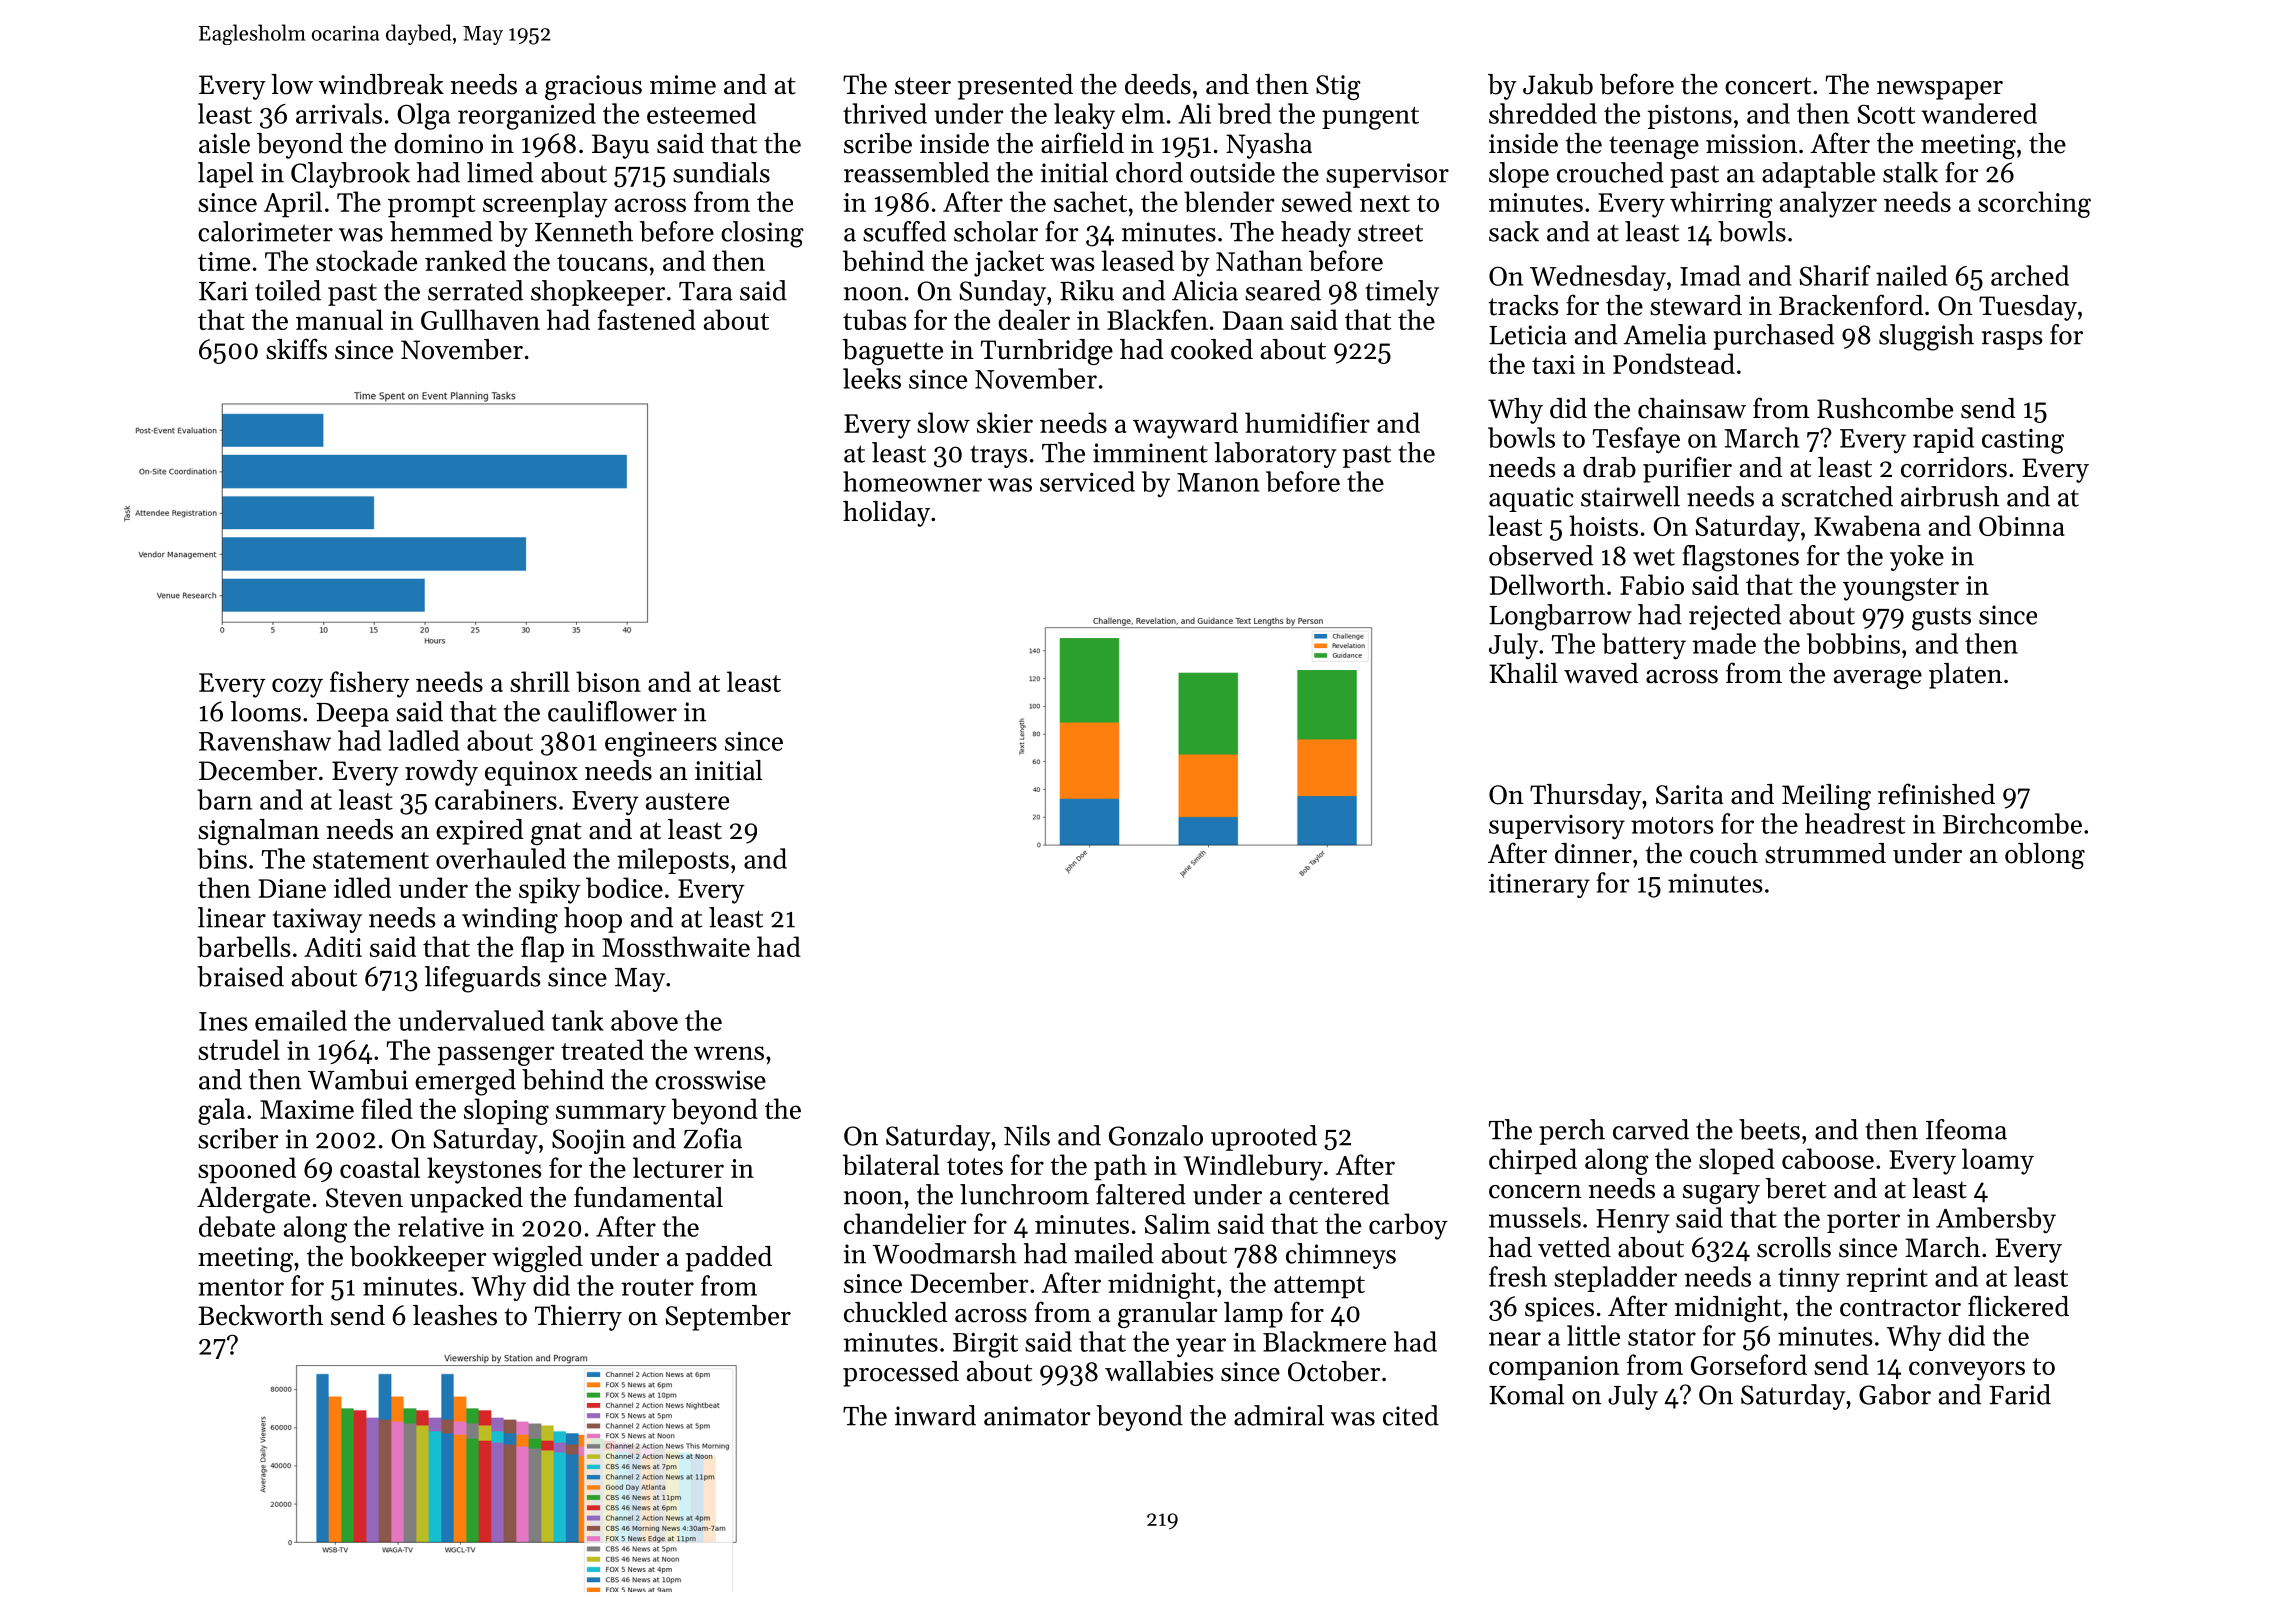 This screenshot has height=1620, width=2292. Describe the element at coordinates (935, 1415) in the screenshot. I see `inward` at that location.
